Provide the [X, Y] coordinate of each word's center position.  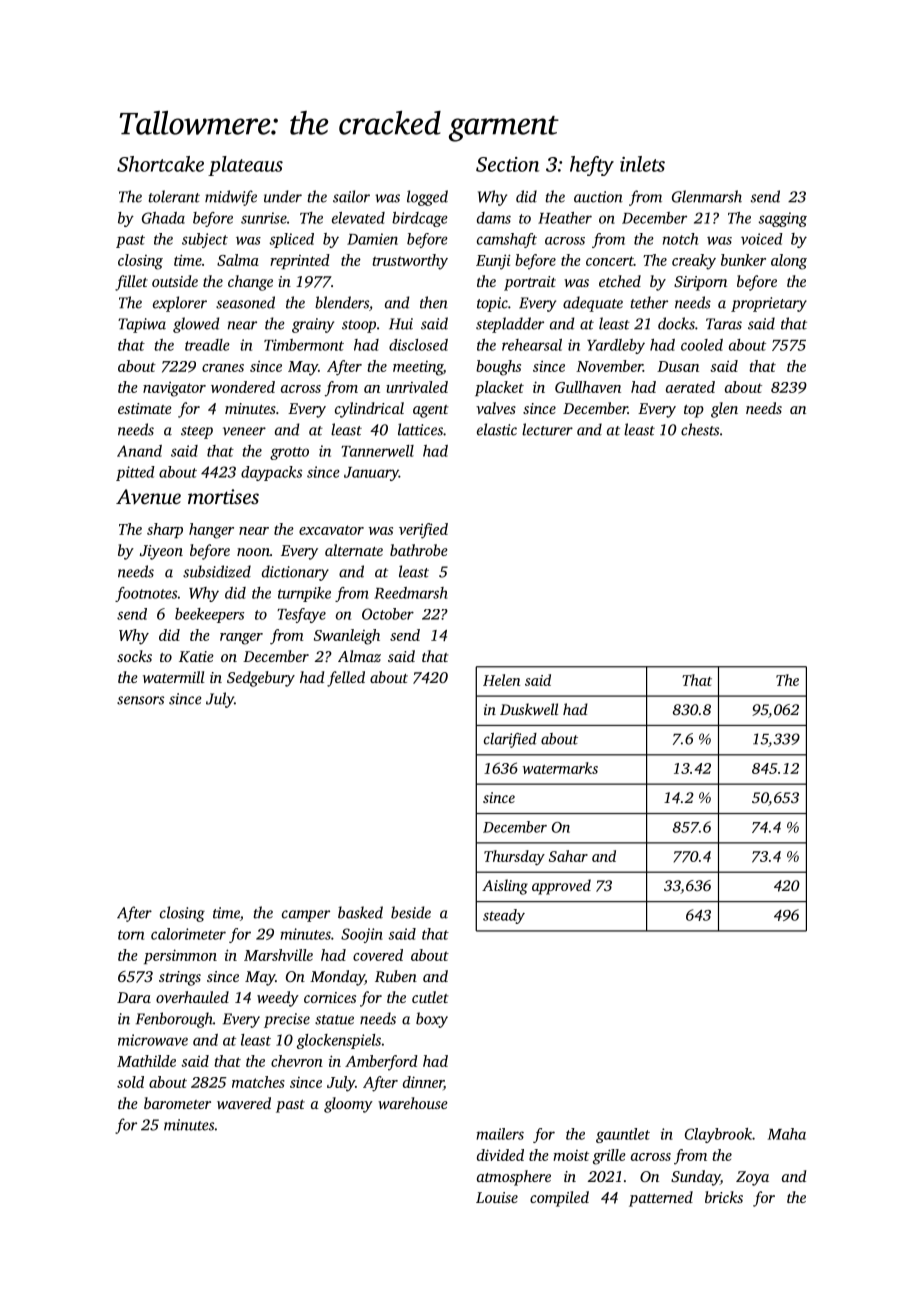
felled [346, 679]
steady [504, 916]
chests [700, 429]
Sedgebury [261, 679]
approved [561, 887]
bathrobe [419, 550]
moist [571, 1155]
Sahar [568, 856]
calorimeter [188, 934]
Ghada [163, 218]
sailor [351, 196]
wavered [244, 1103]
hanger [211, 531]
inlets [642, 164]
